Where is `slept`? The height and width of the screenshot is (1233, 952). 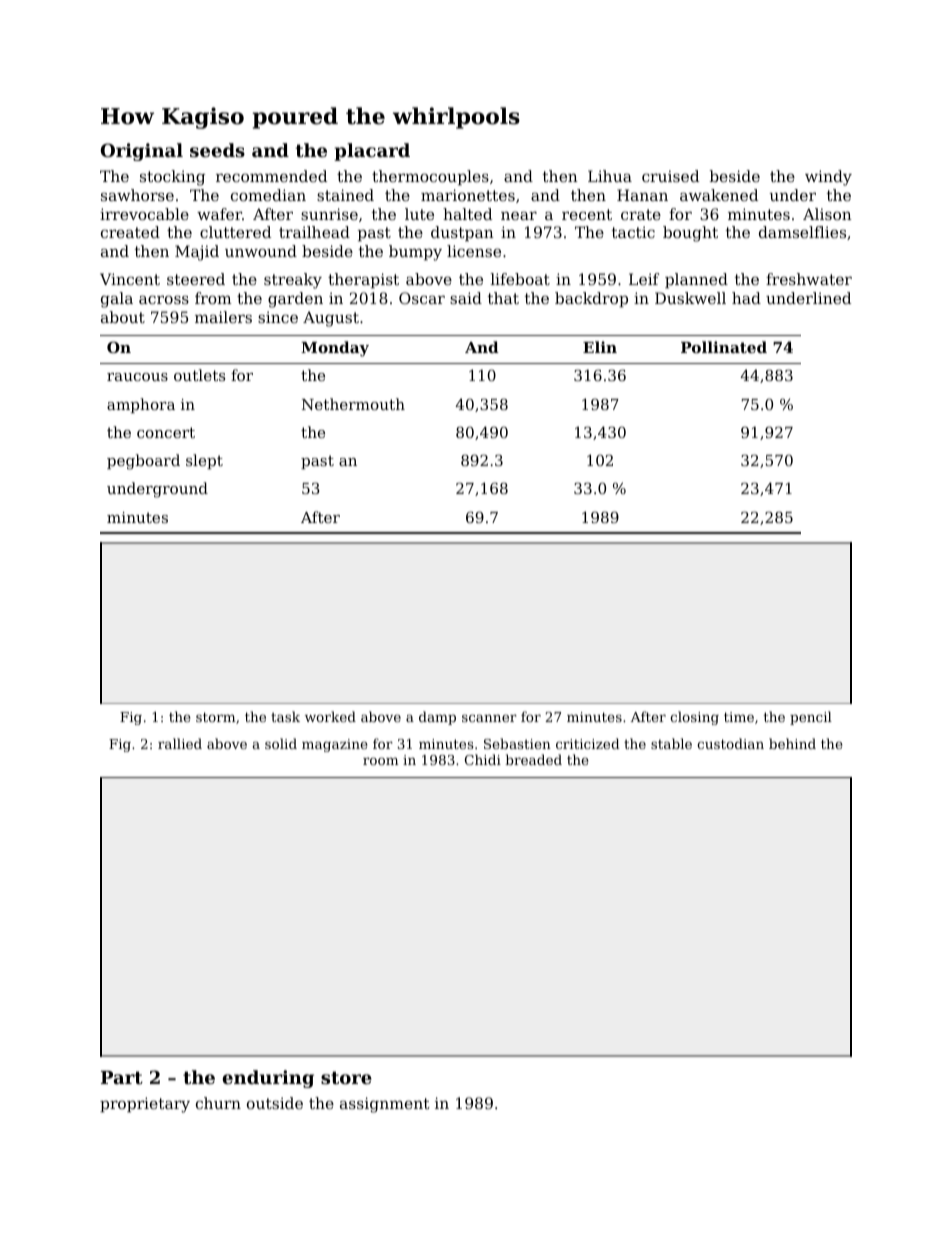
slept is located at coordinates (204, 461).
